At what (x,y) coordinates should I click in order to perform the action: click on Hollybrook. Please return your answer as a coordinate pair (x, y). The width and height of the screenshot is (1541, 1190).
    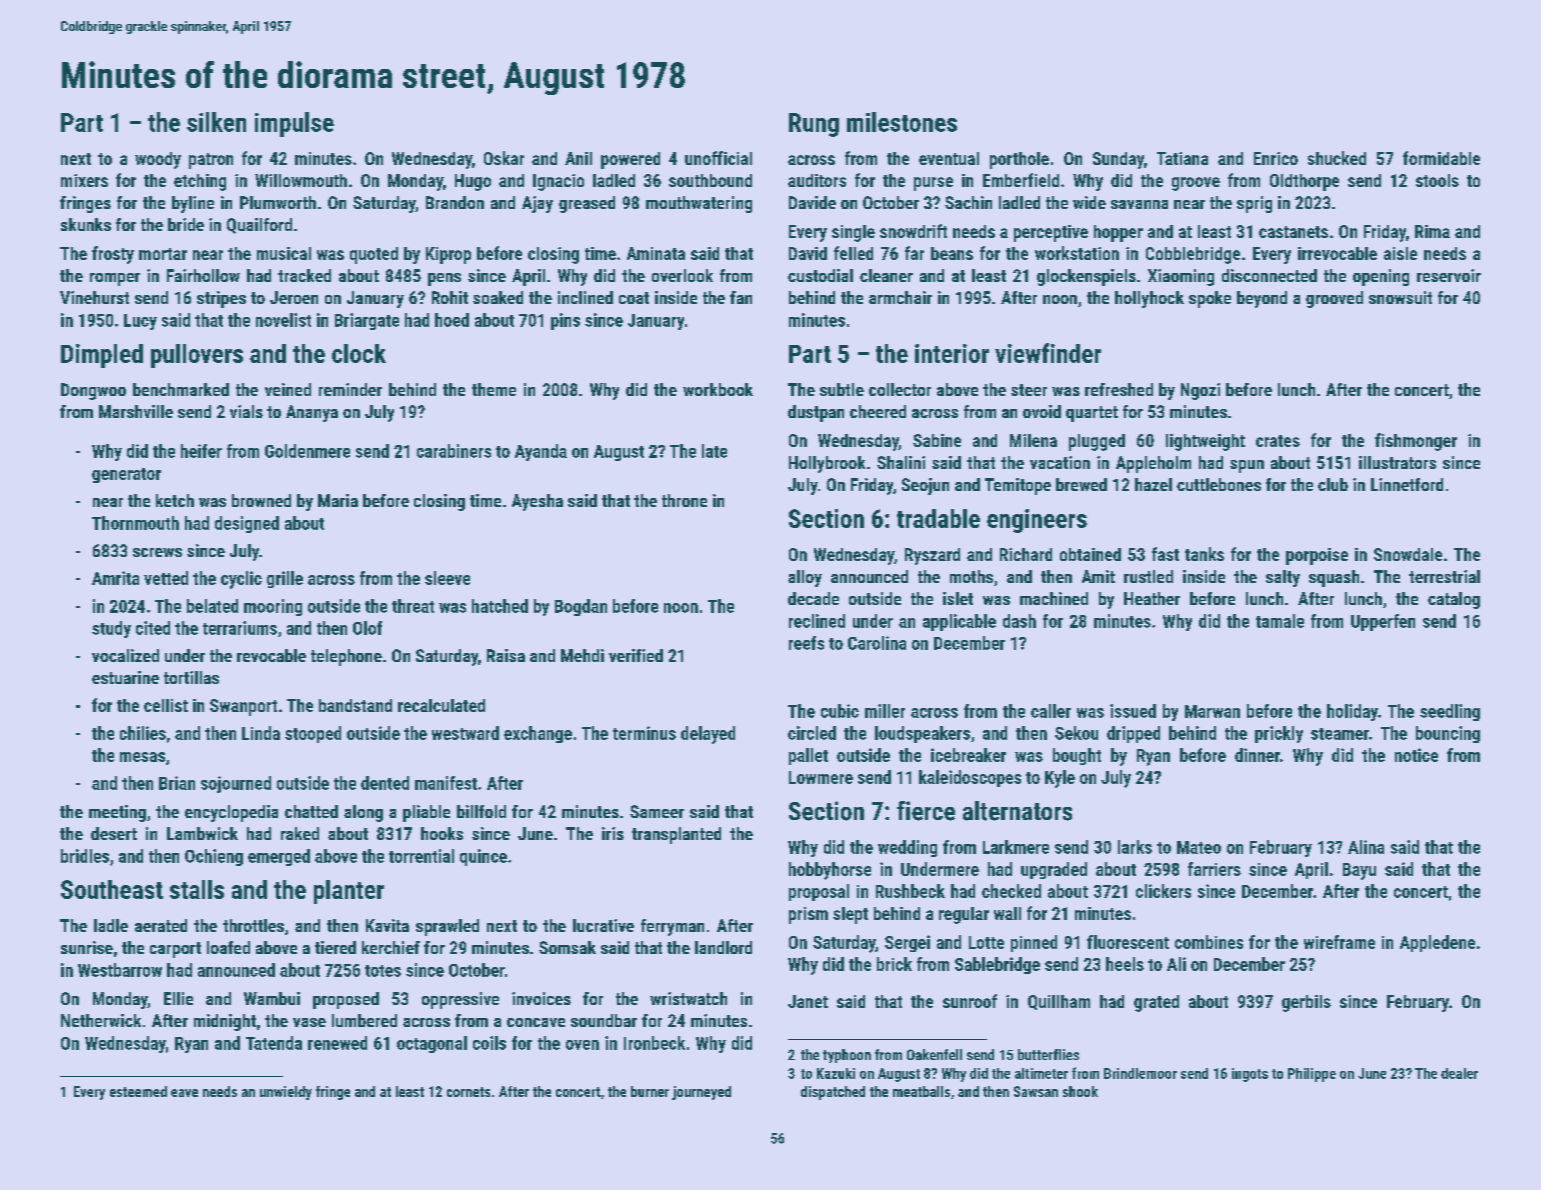
    Looking at the image, I should click on (827, 464).
